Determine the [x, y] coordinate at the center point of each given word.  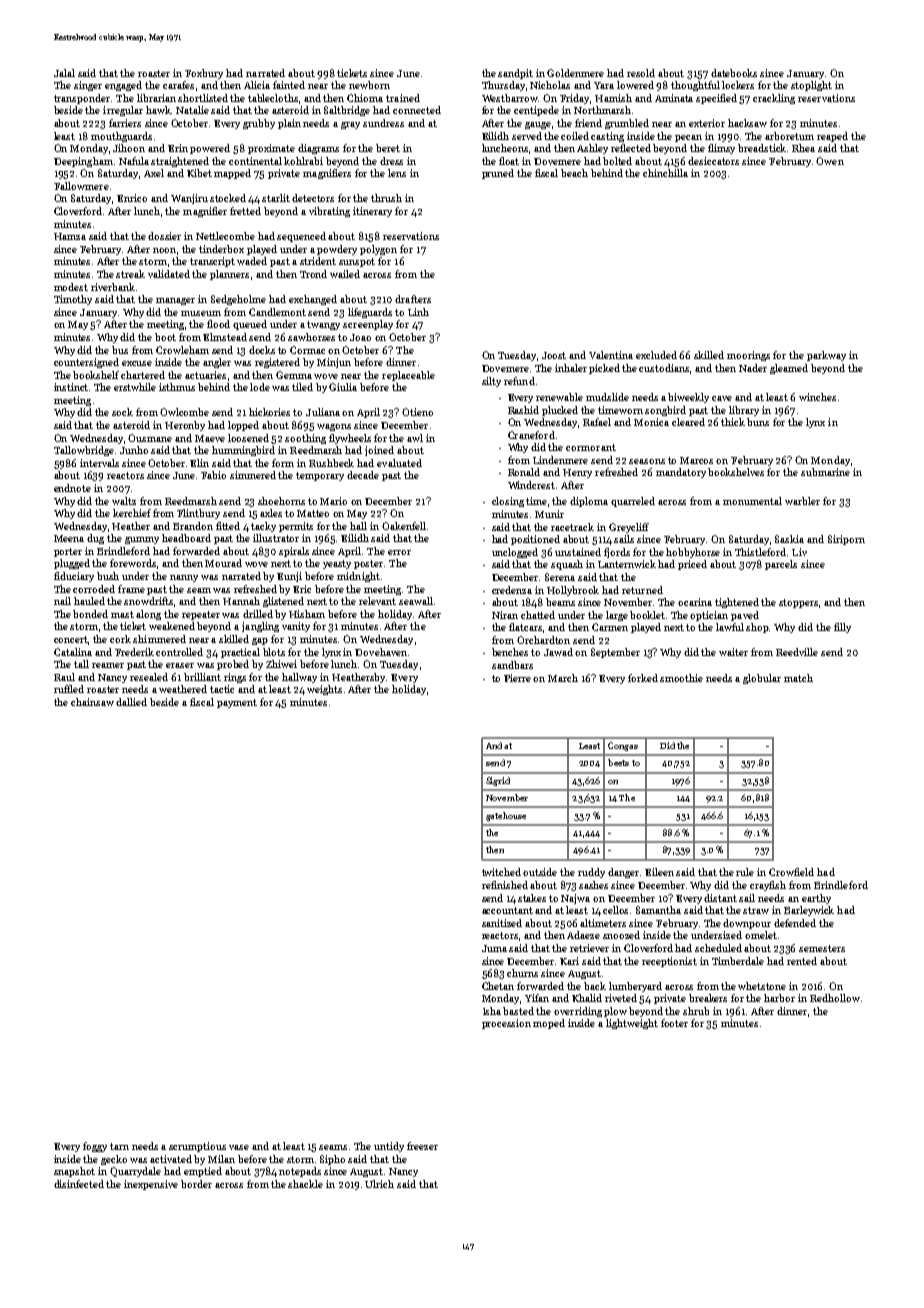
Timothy [73, 300]
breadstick [762, 148]
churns [522, 973]
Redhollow [835, 998]
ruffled [69, 689]
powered [210, 149]
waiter [733, 652]
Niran [505, 615]
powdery [337, 250]
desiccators [713, 161]
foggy [95, 1147]
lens [397, 173]
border [196, 1184]
